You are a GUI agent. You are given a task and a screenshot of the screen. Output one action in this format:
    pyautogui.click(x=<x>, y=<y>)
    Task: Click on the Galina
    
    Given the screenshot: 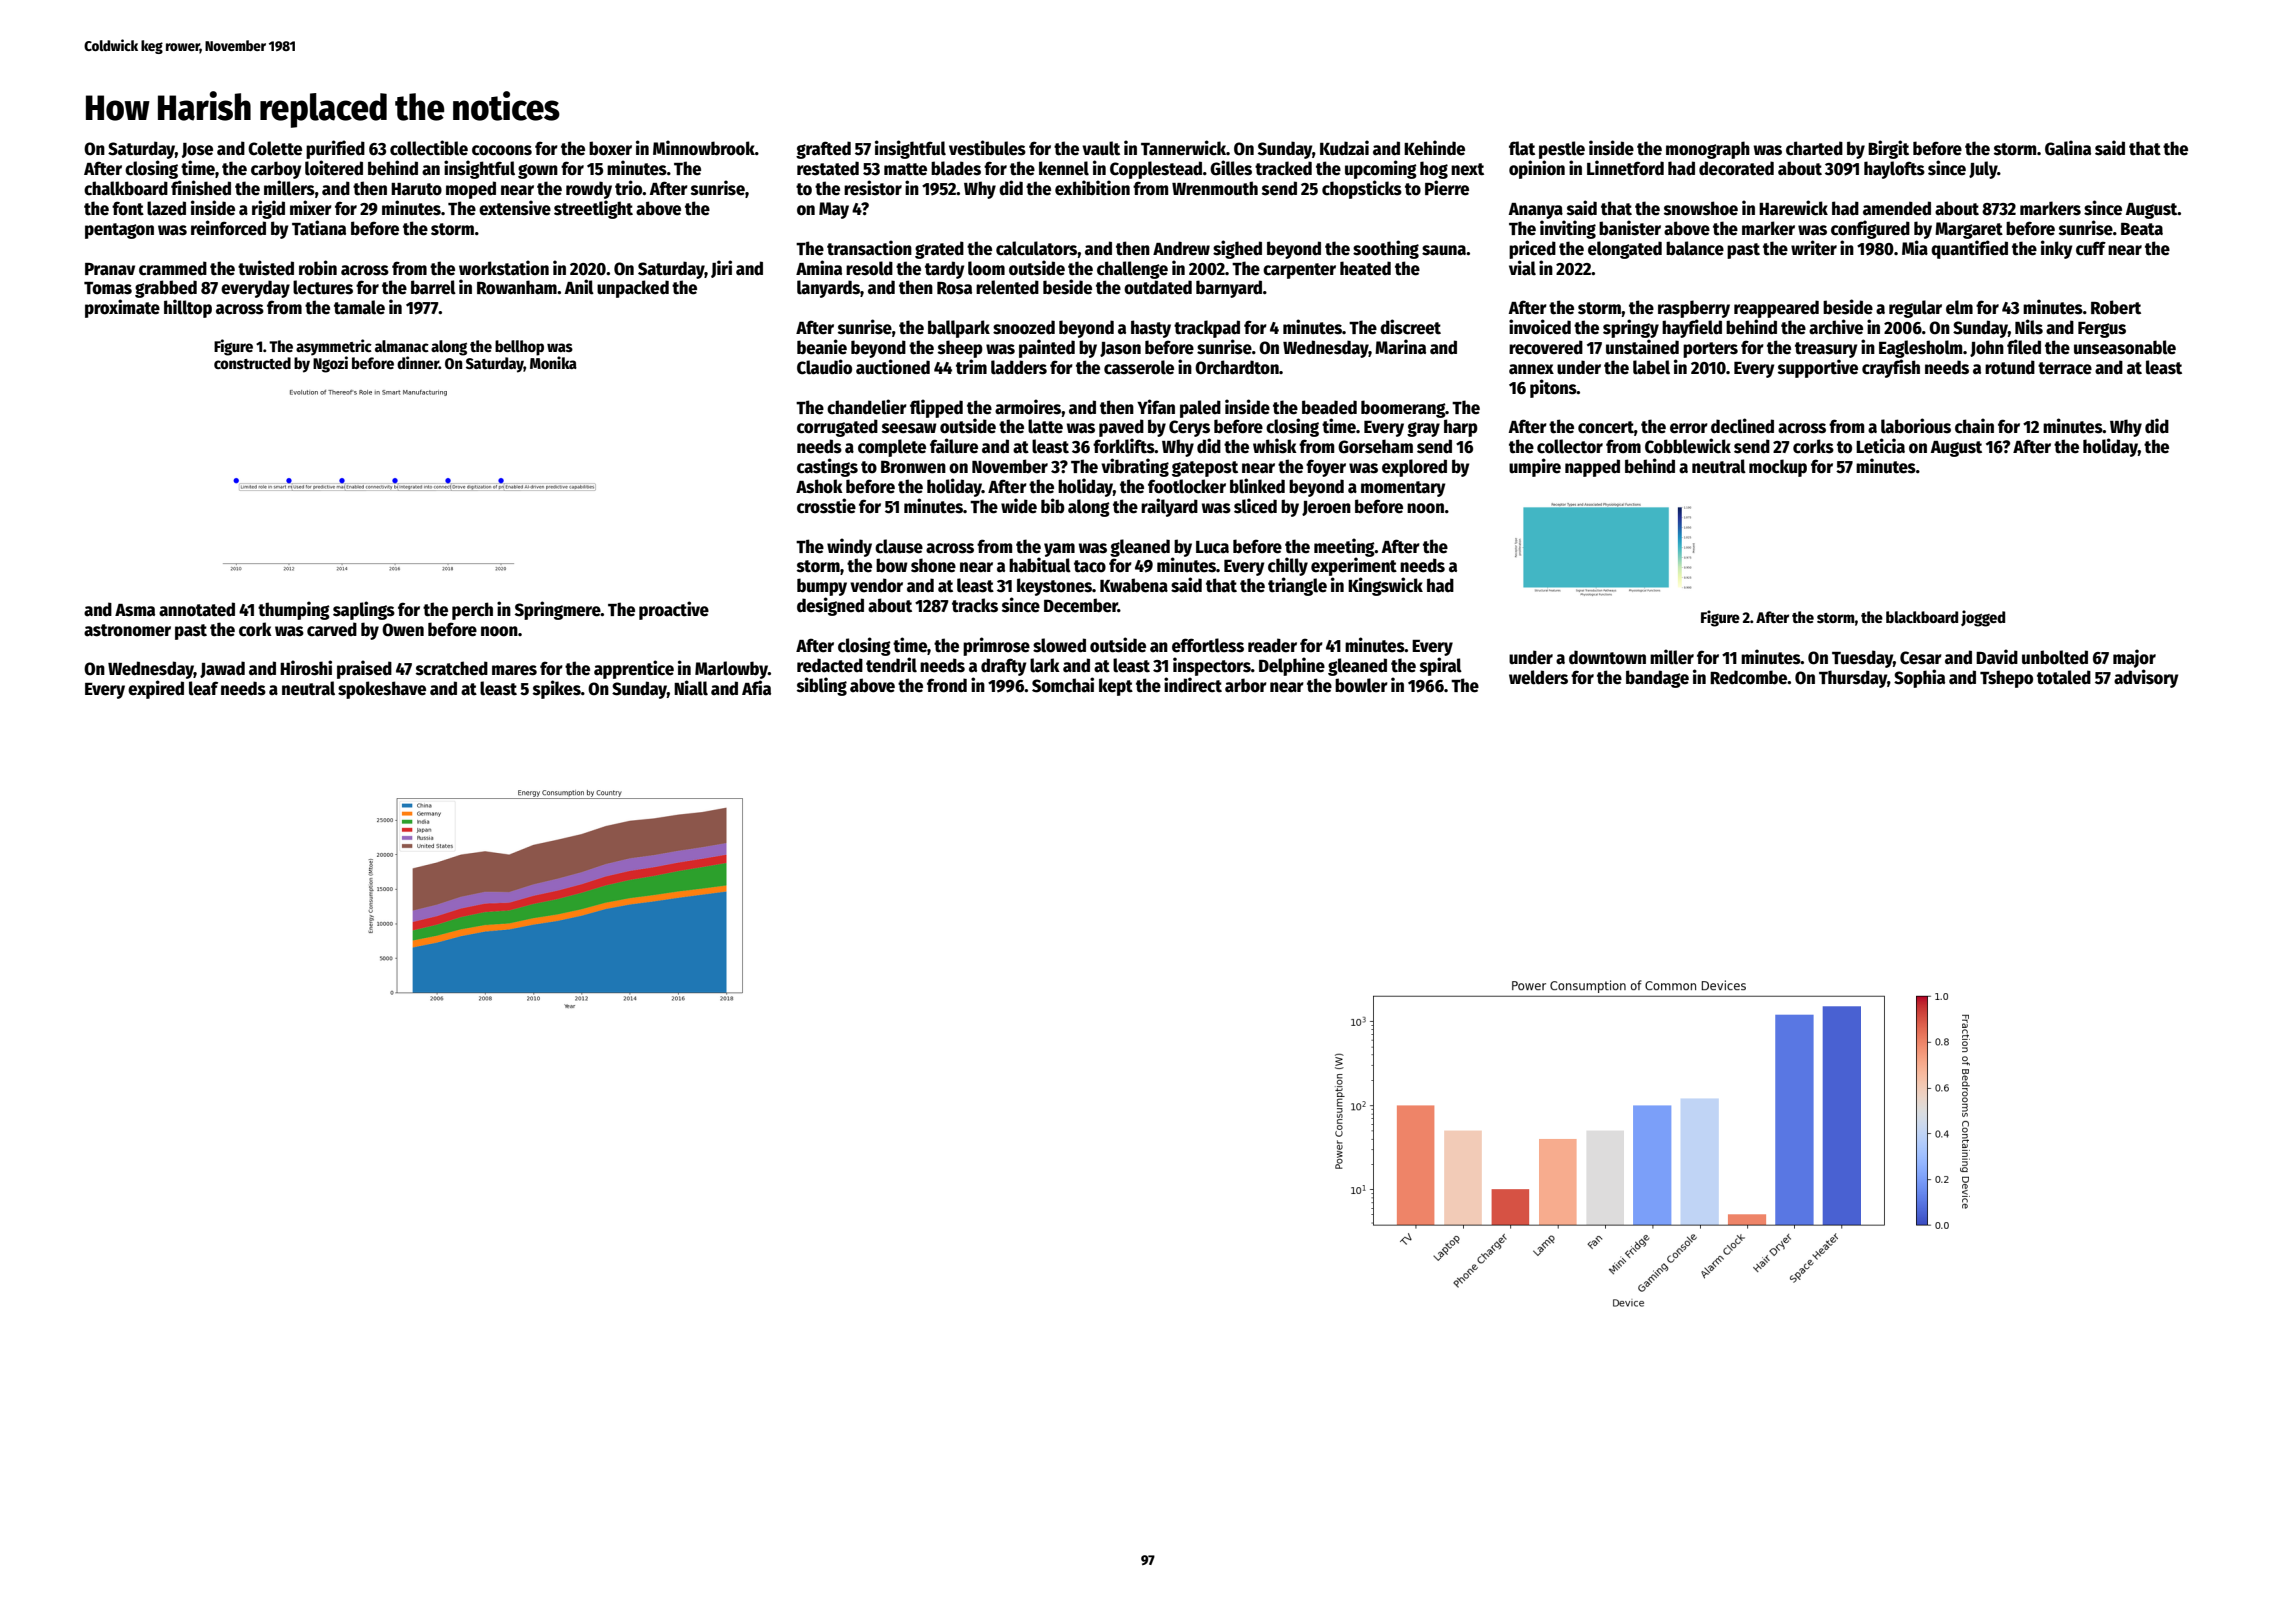 What is the action you would take?
    pyautogui.click(x=2068, y=148)
